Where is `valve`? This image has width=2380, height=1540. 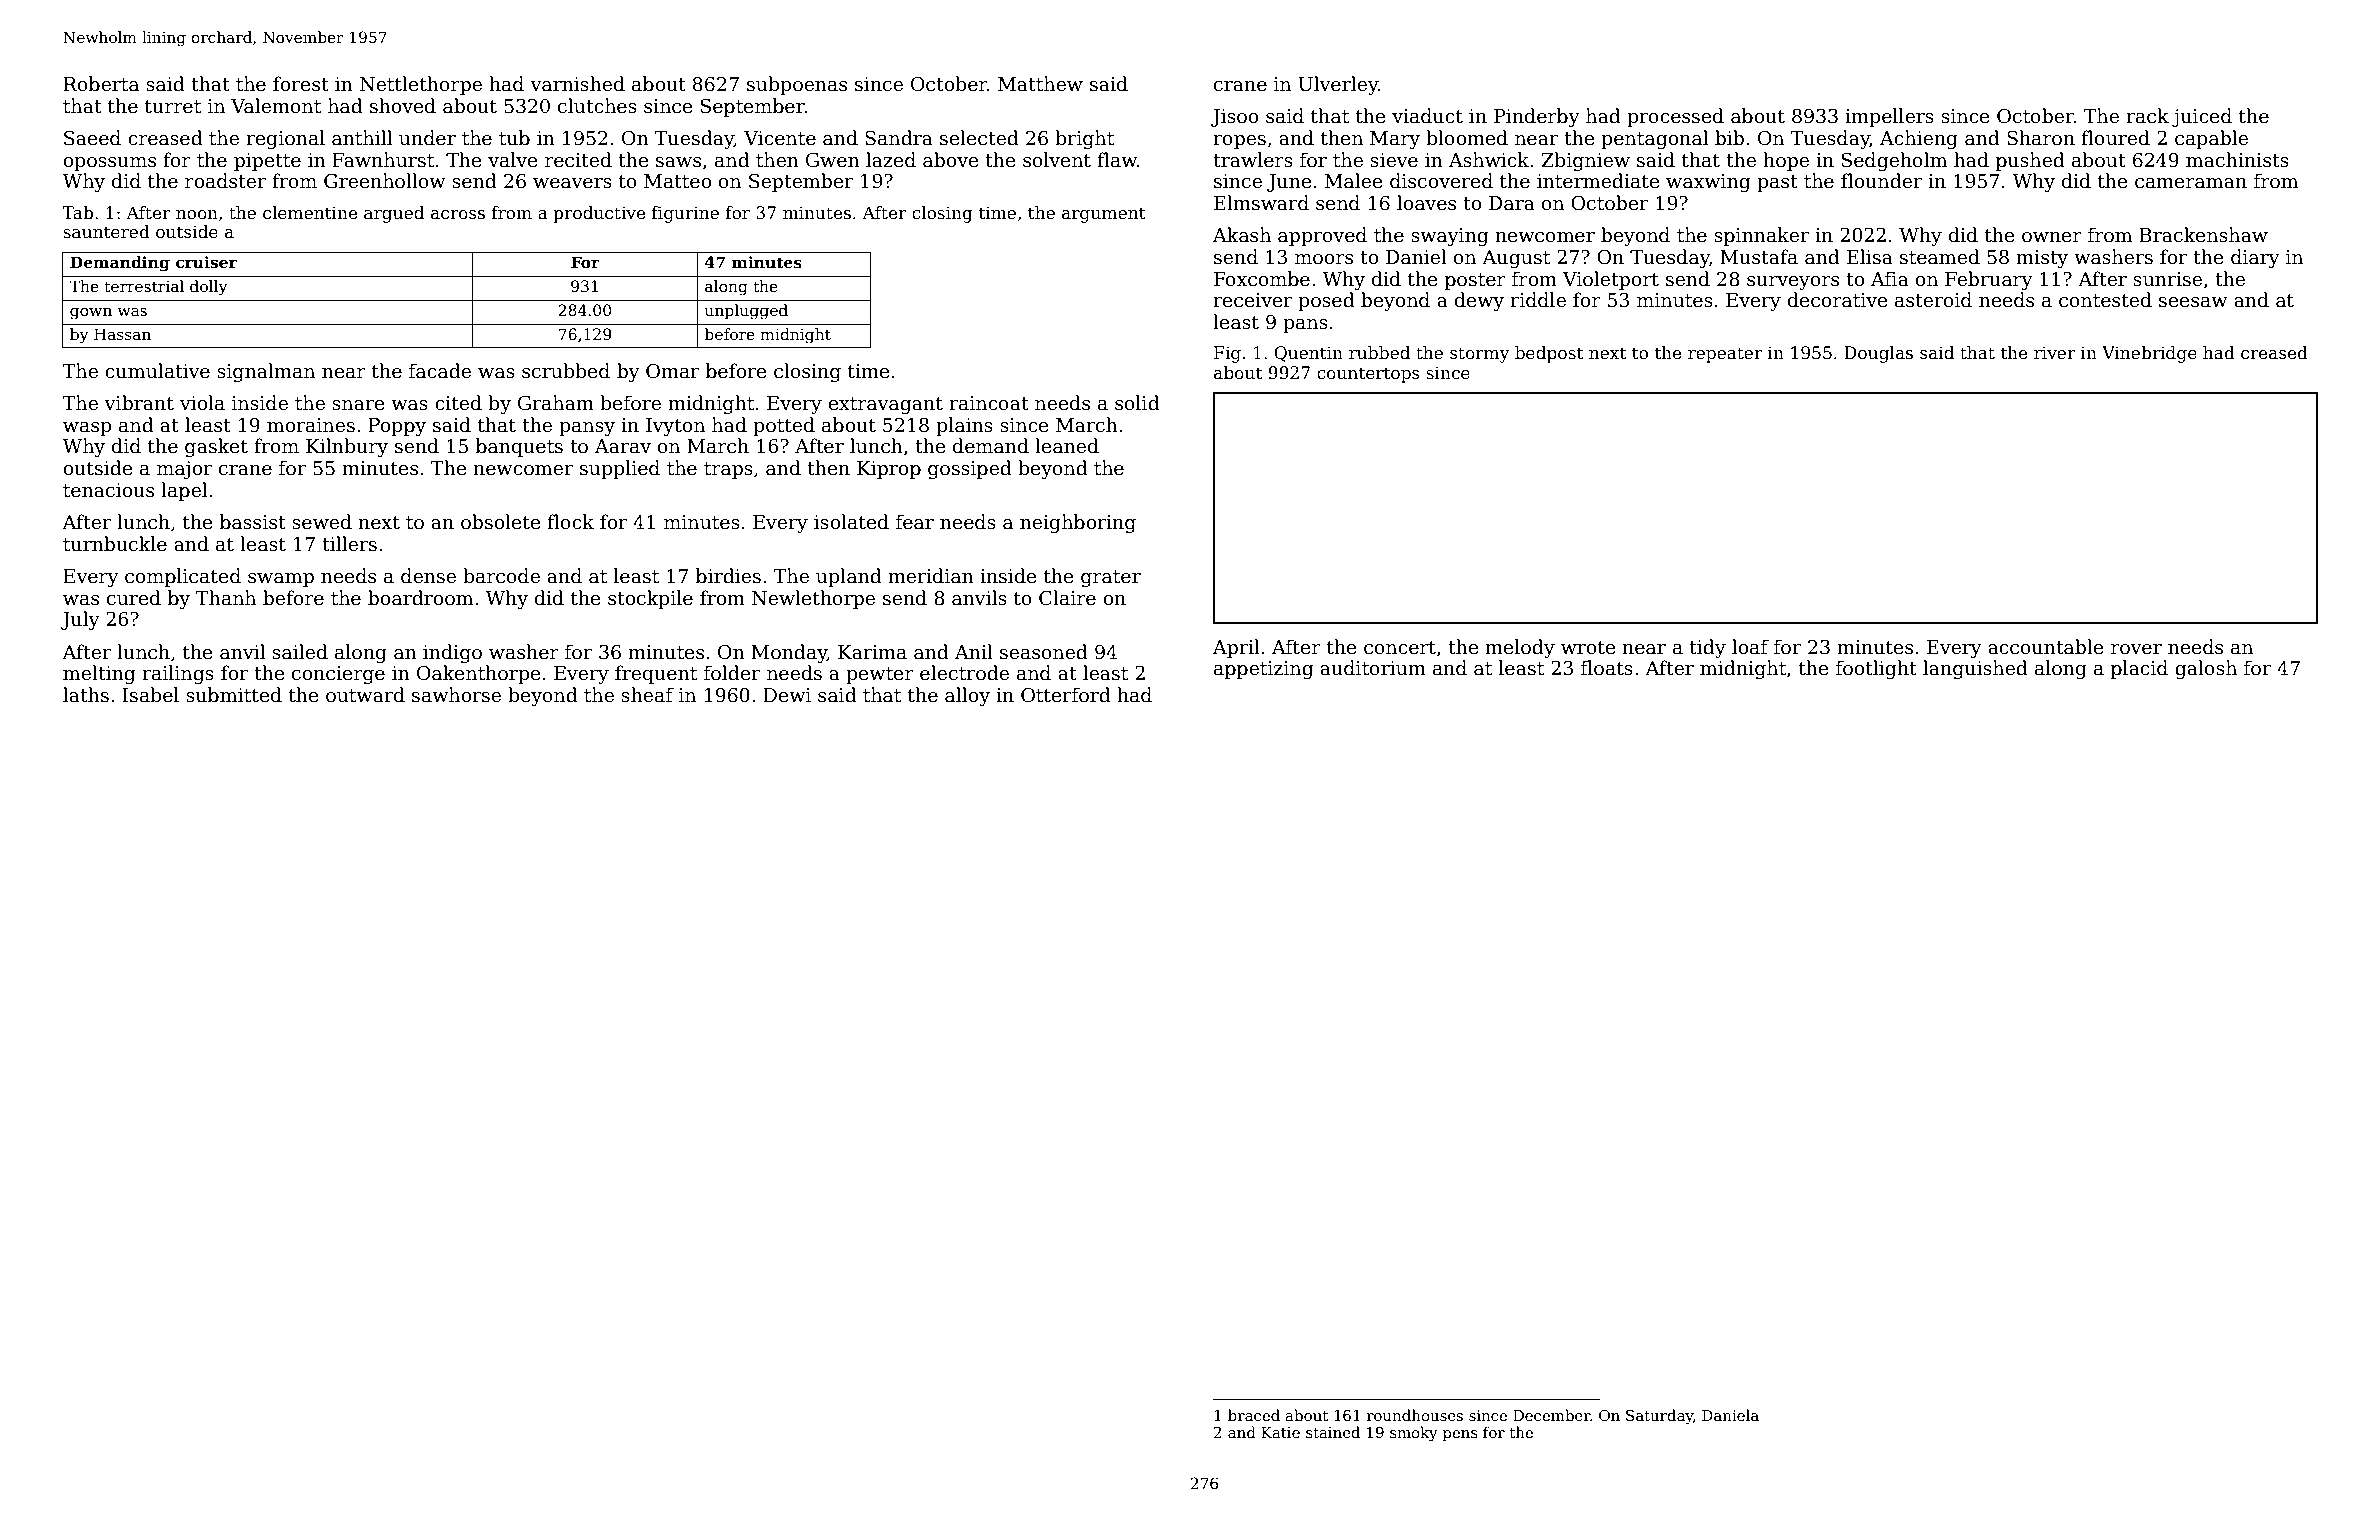
valve is located at coordinates (513, 160).
